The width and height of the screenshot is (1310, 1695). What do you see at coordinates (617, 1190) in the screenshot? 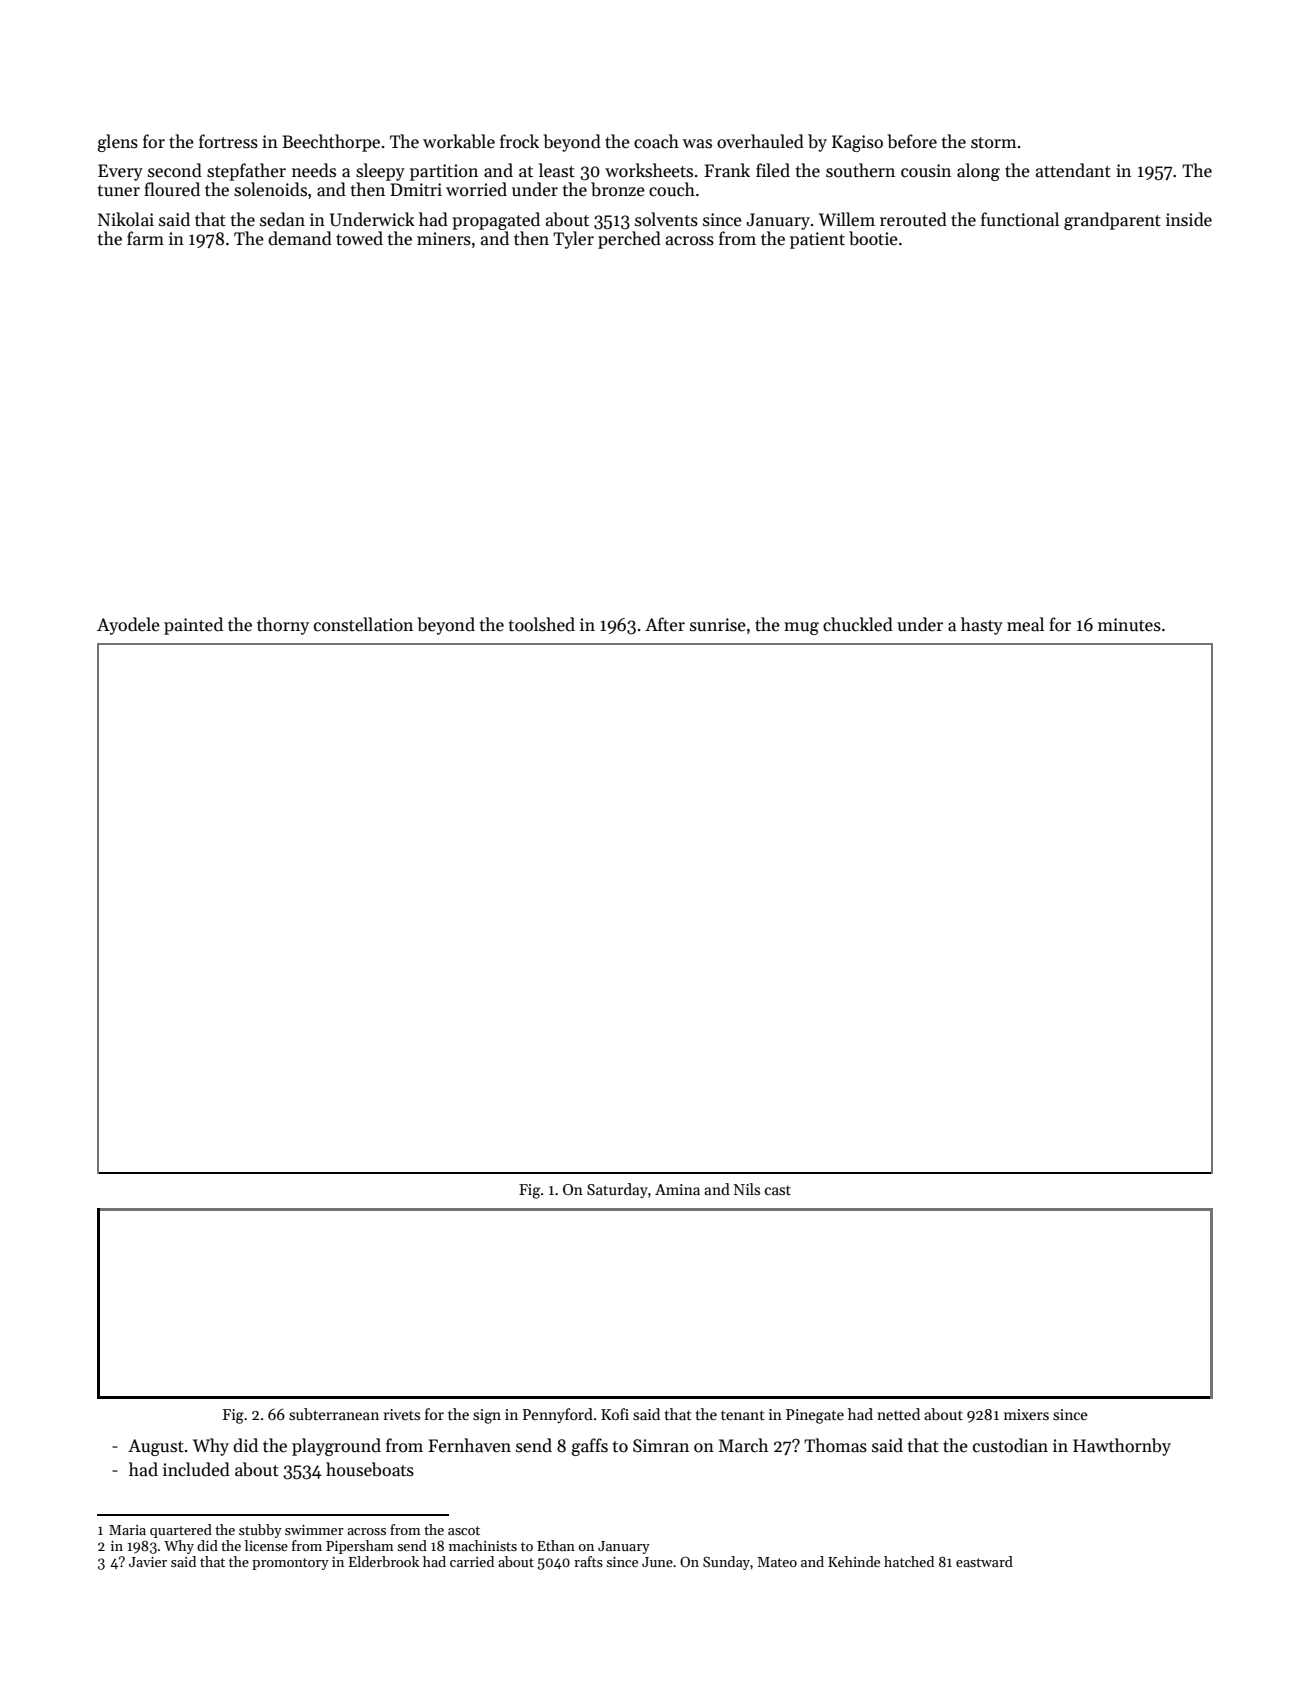
I see `Saturday` at bounding box center [617, 1190].
